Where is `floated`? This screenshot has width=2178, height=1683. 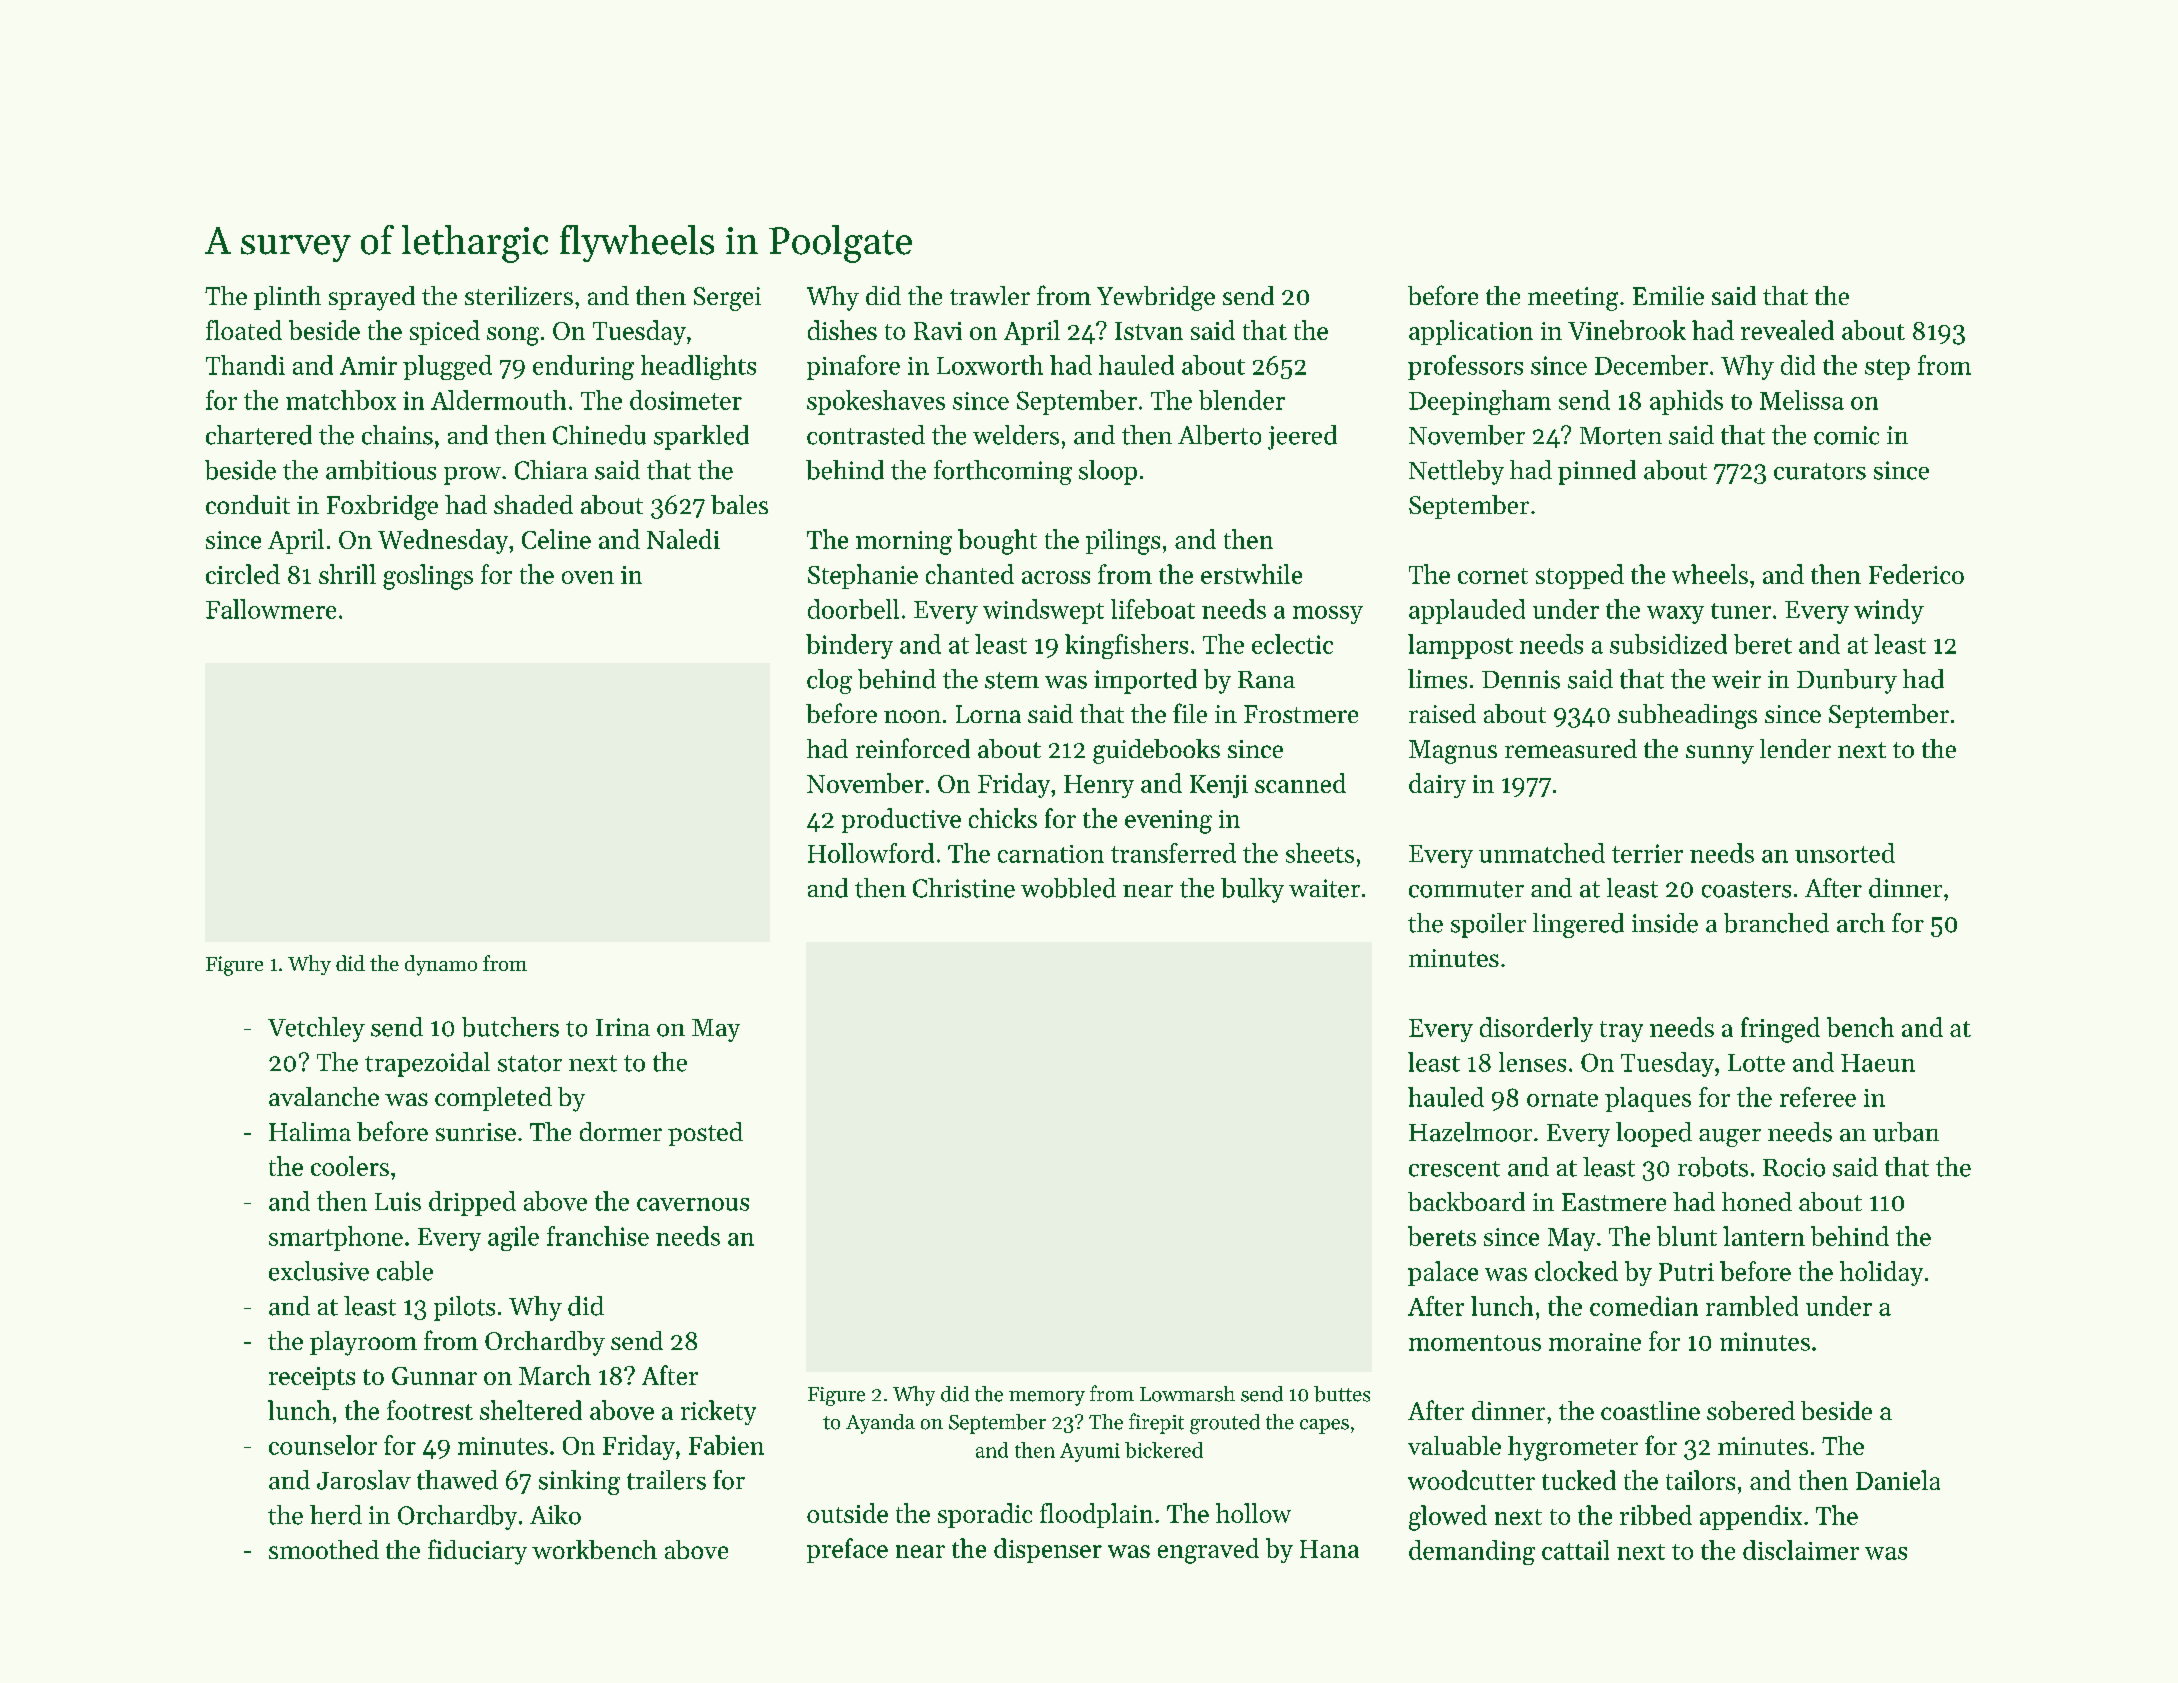
floated is located at coordinates (244, 330).
